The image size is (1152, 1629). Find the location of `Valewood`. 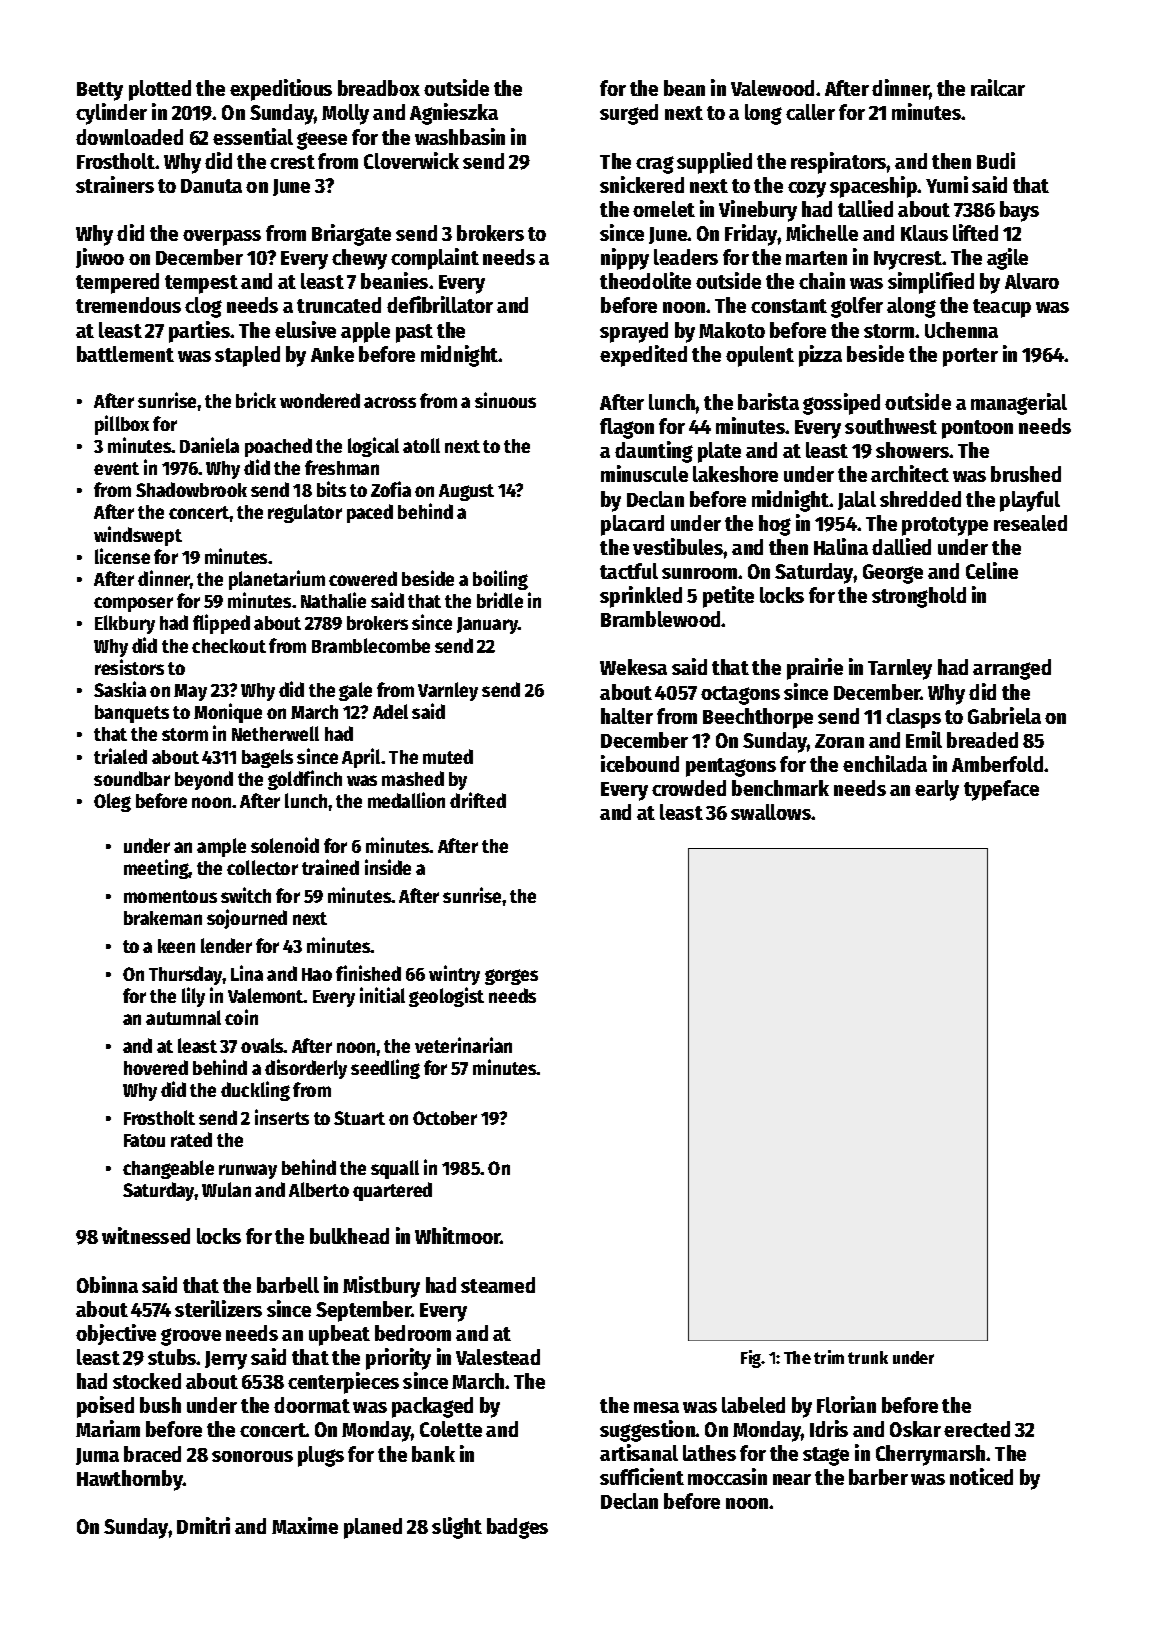

Valewood is located at coordinates (772, 88).
